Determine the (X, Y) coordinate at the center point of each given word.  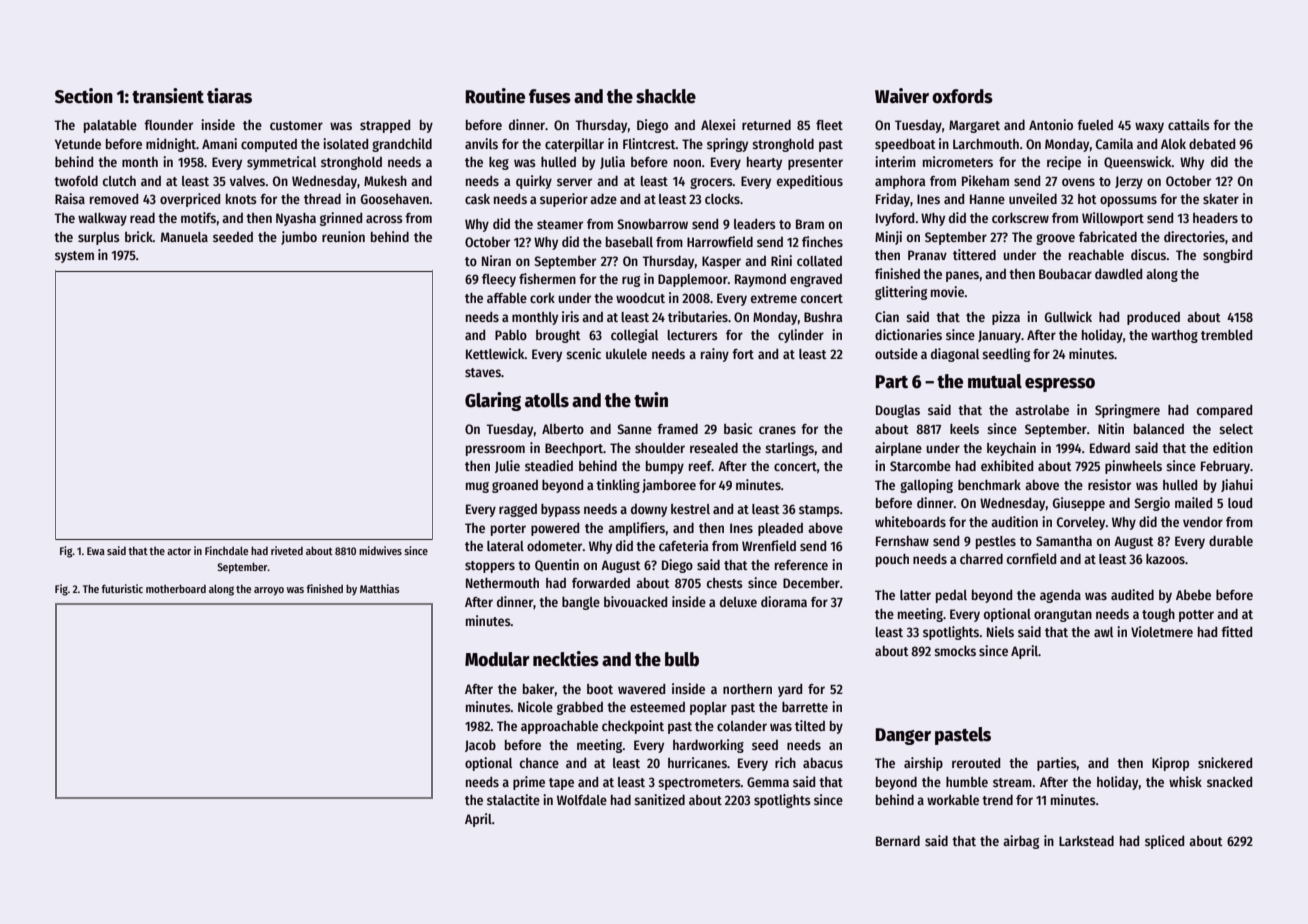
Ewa (96, 551)
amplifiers (636, 529)
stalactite (513, 799)
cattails (1189, 124)
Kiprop (1170, 764)
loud (1240, 503)
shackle (666, 96)
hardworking (708, 746)
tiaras (229, 96)
